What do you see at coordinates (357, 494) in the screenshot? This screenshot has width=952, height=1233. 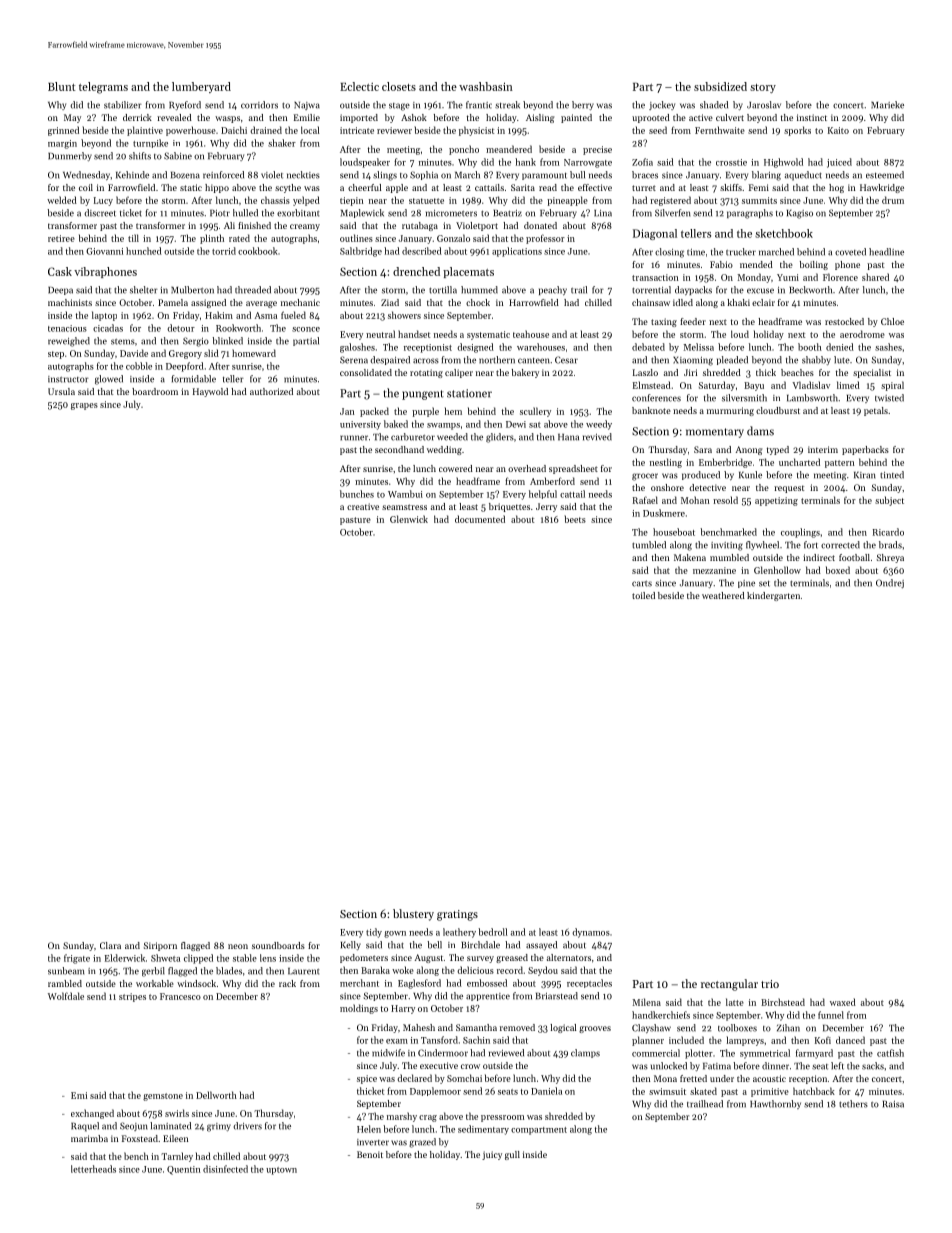 I see `bunches` at bounding box center [357, 494].
